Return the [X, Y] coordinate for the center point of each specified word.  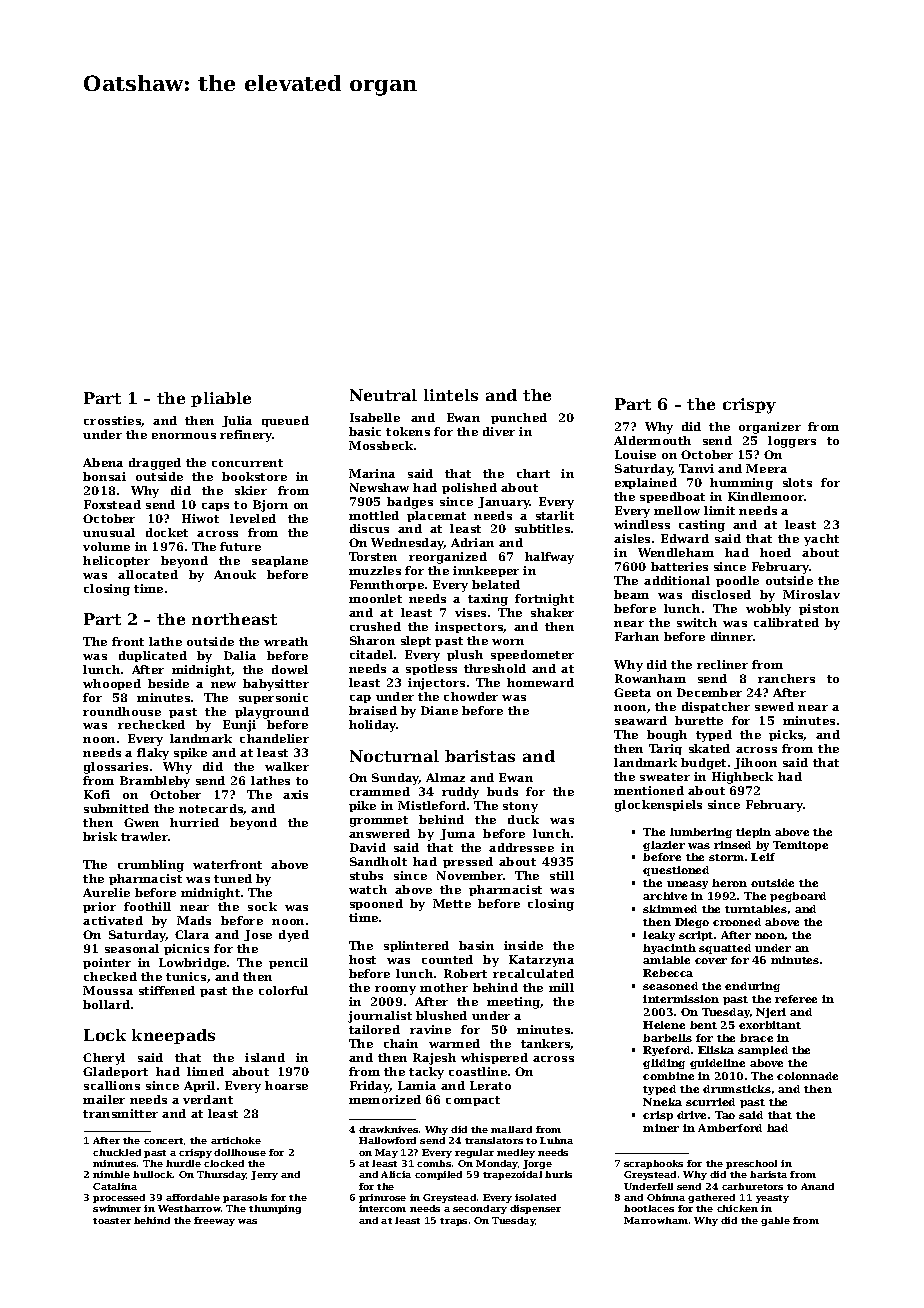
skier [251, 490]
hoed [775, 552]
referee [796, 999]
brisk [100, 836]
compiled [438, 1175]
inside [523, 945]
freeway [214, 1221]
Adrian [472, 542]
